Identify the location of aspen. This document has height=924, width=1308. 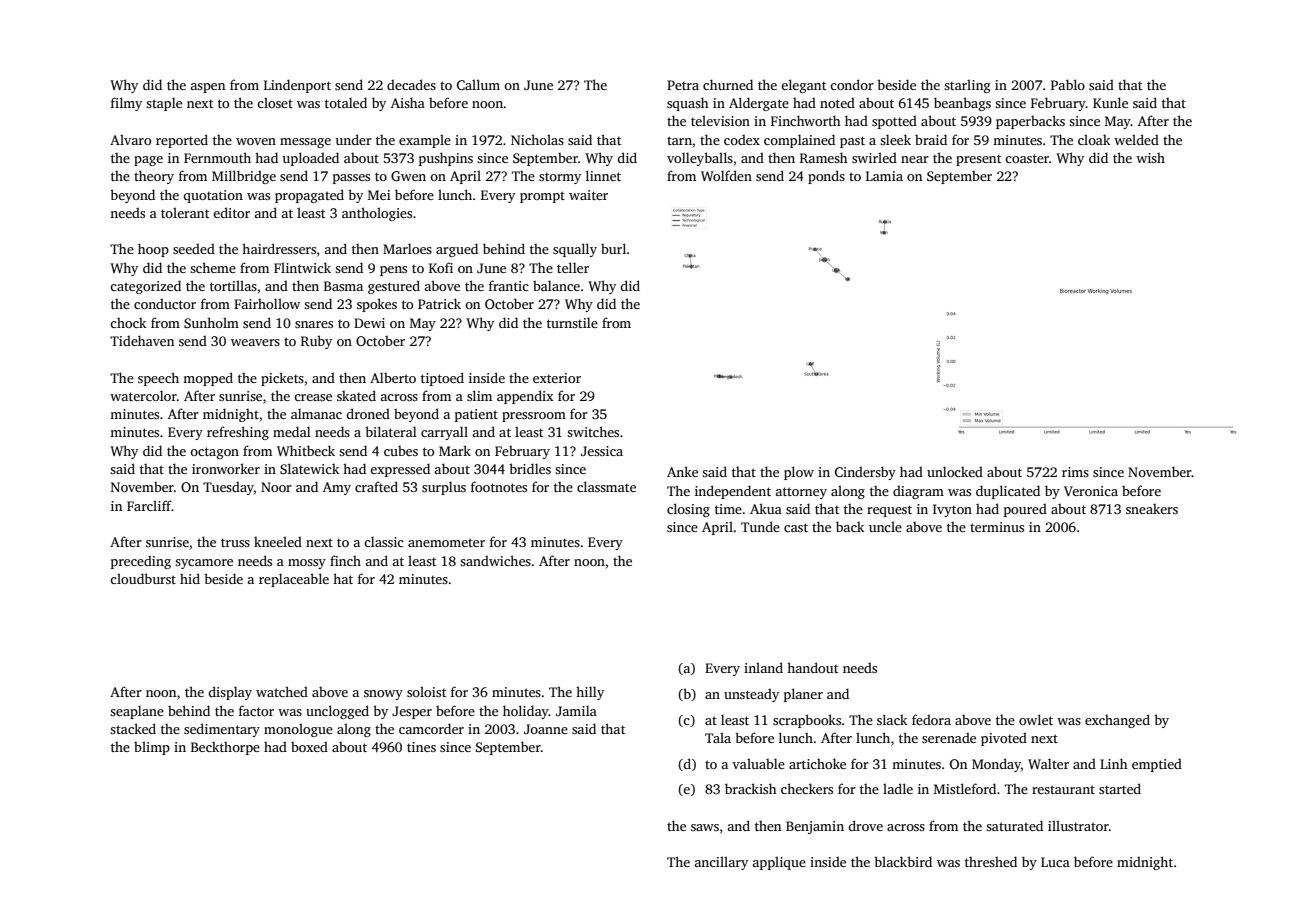
(208, 88).
